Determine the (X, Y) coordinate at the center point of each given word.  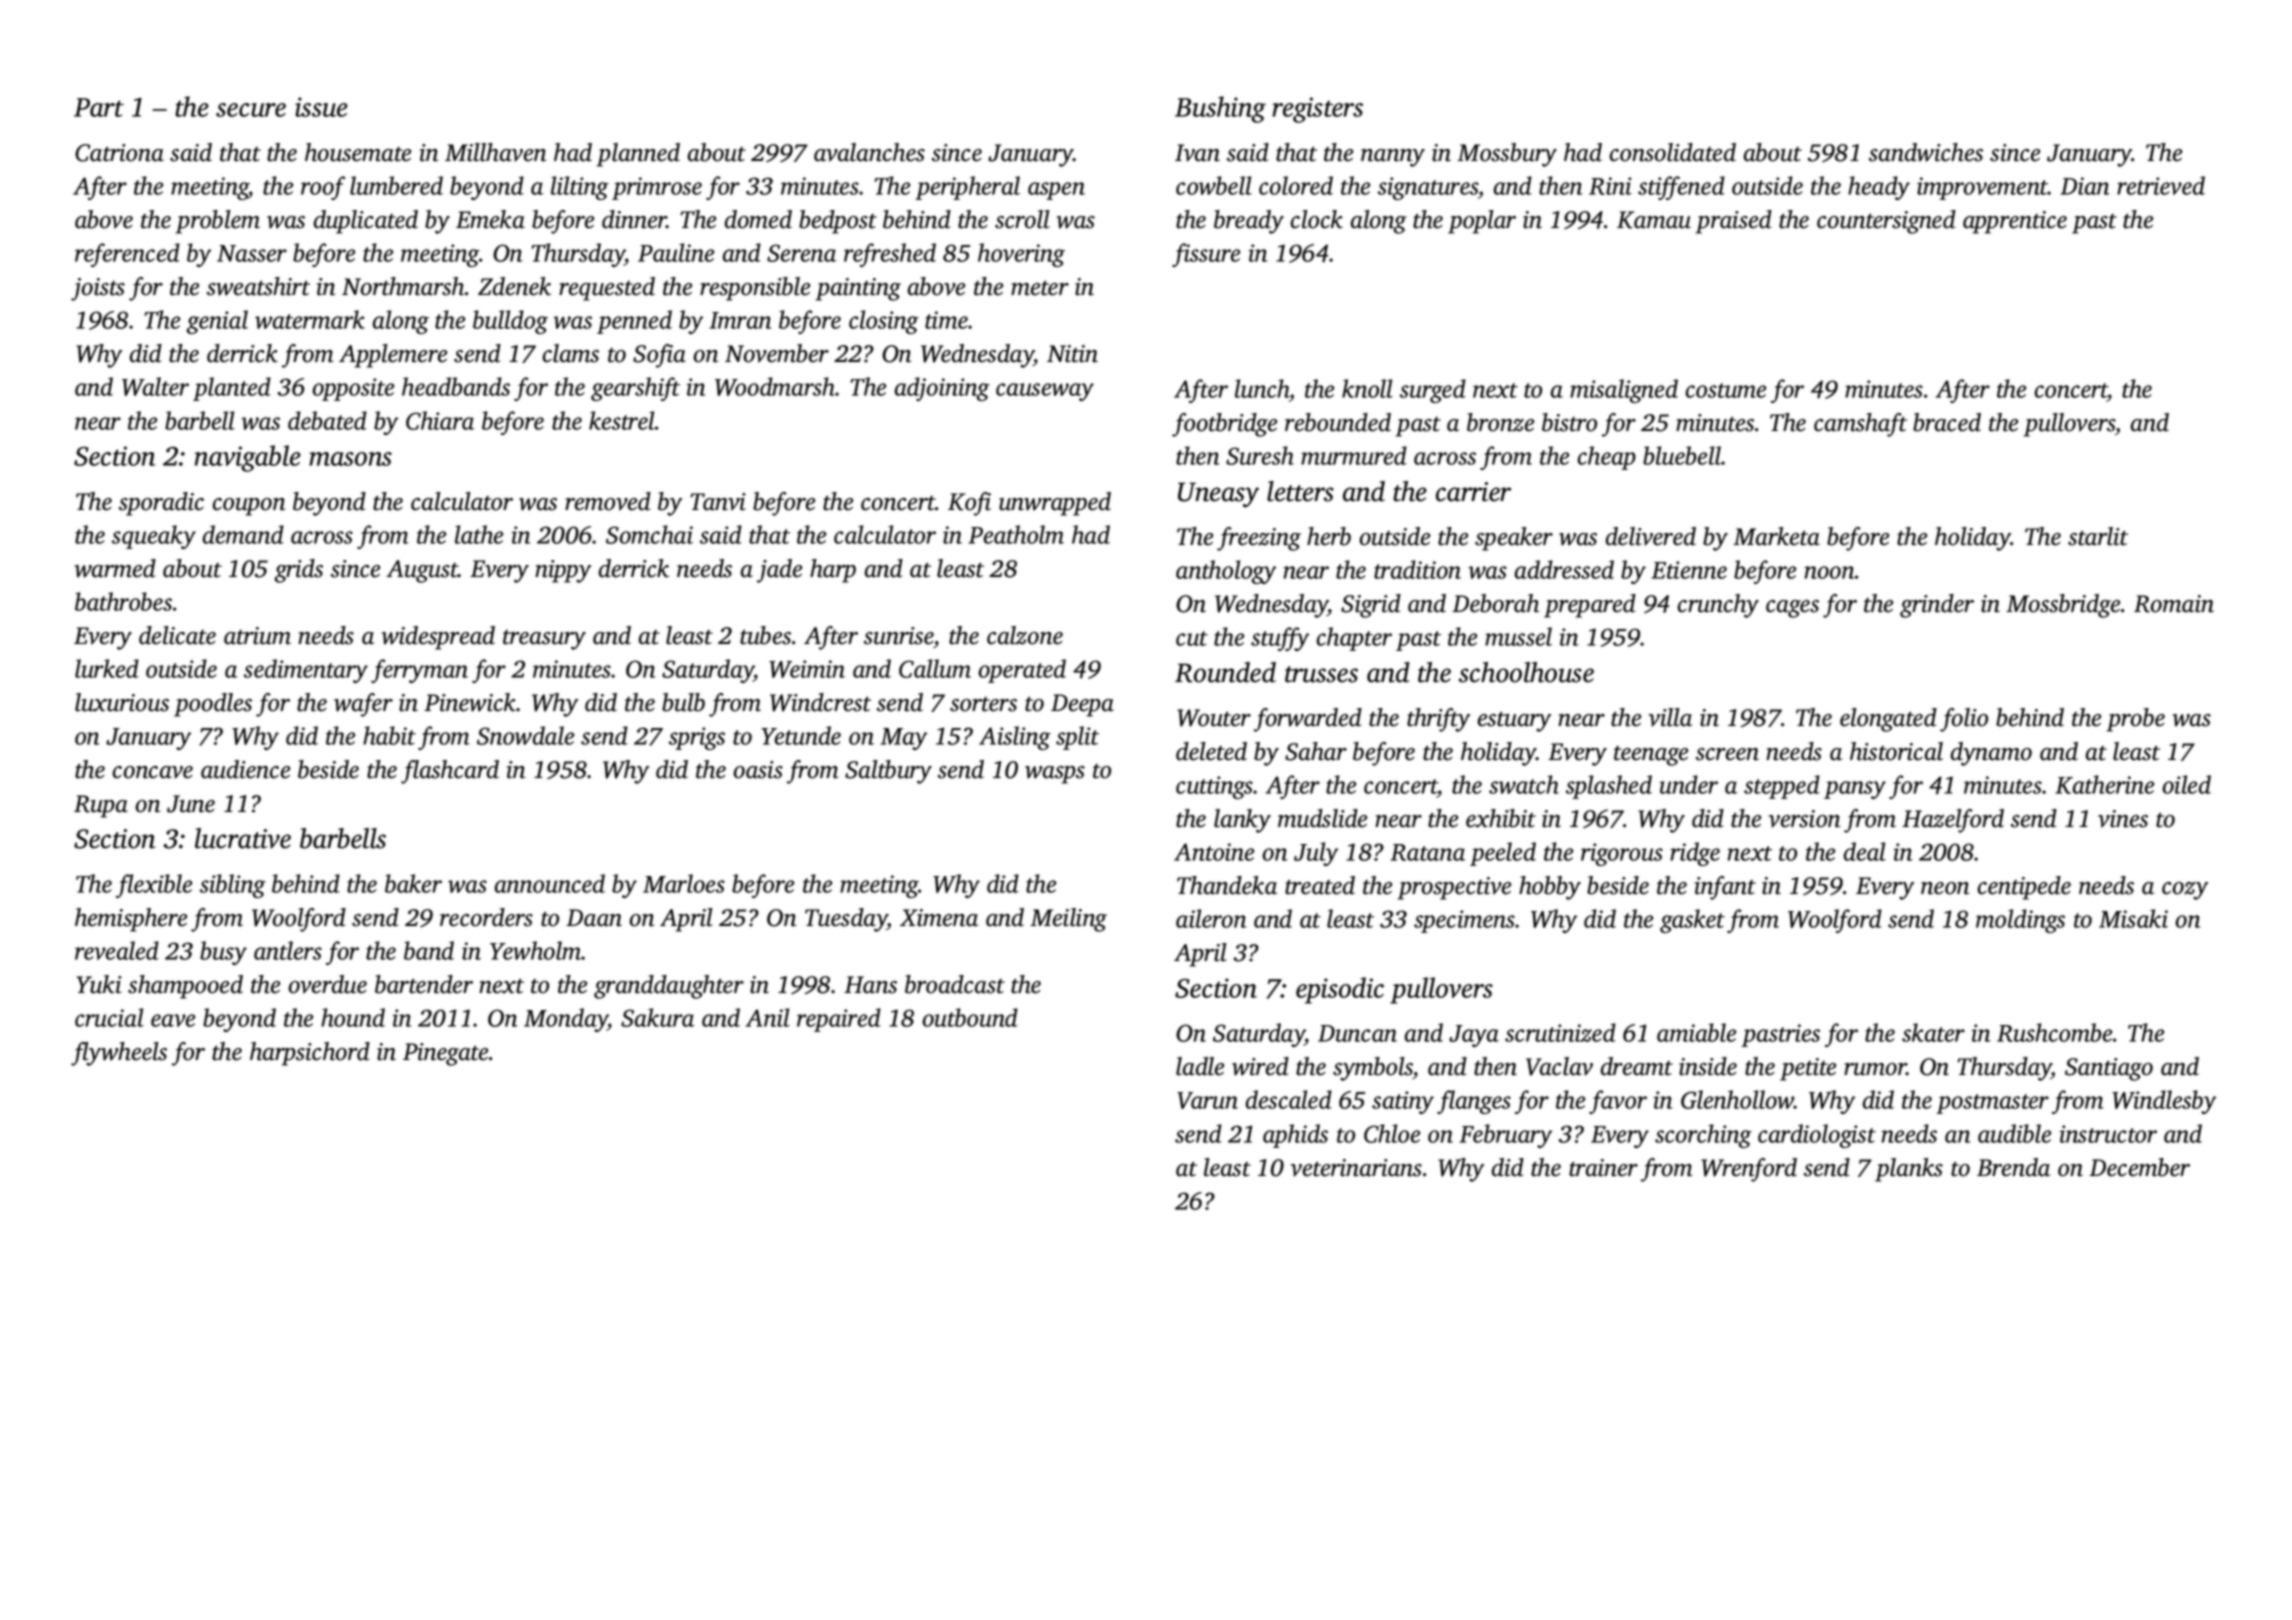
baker (413, 883)
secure (251, 110)
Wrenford (1749, 1170)
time (946, 320)
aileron (1211, 918)
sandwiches (1926, 152)
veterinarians (1356, 1168)
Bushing (1220, 109)
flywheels (119, 1054)
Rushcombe (2054, 1032)
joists (98, 289)
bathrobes (123, 601)
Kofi (969, 504)
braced (1947, 422)
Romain (2174, 604)
